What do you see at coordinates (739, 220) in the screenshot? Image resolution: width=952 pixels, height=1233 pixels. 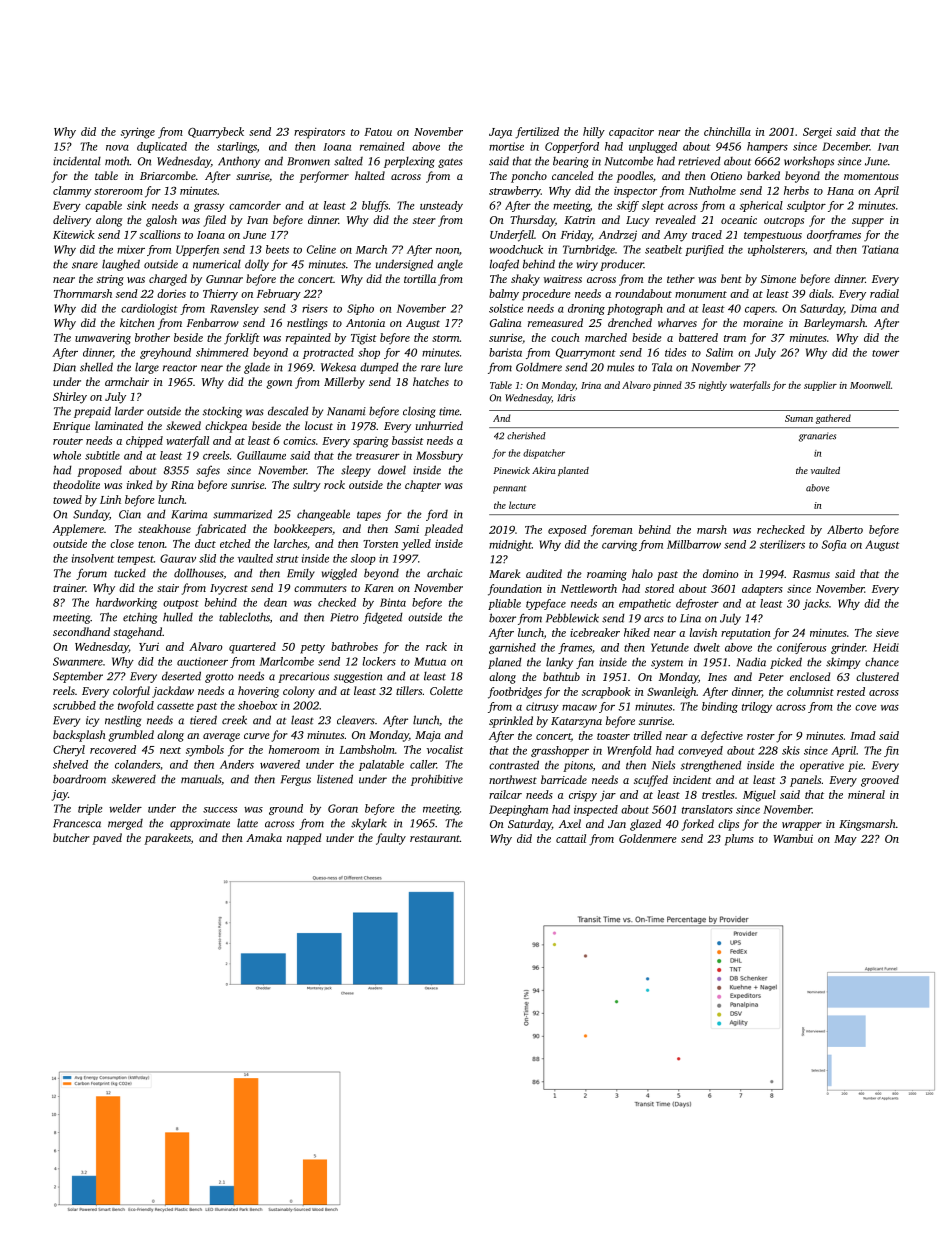 I see `oceanic` at bounding box center [739, 220].
